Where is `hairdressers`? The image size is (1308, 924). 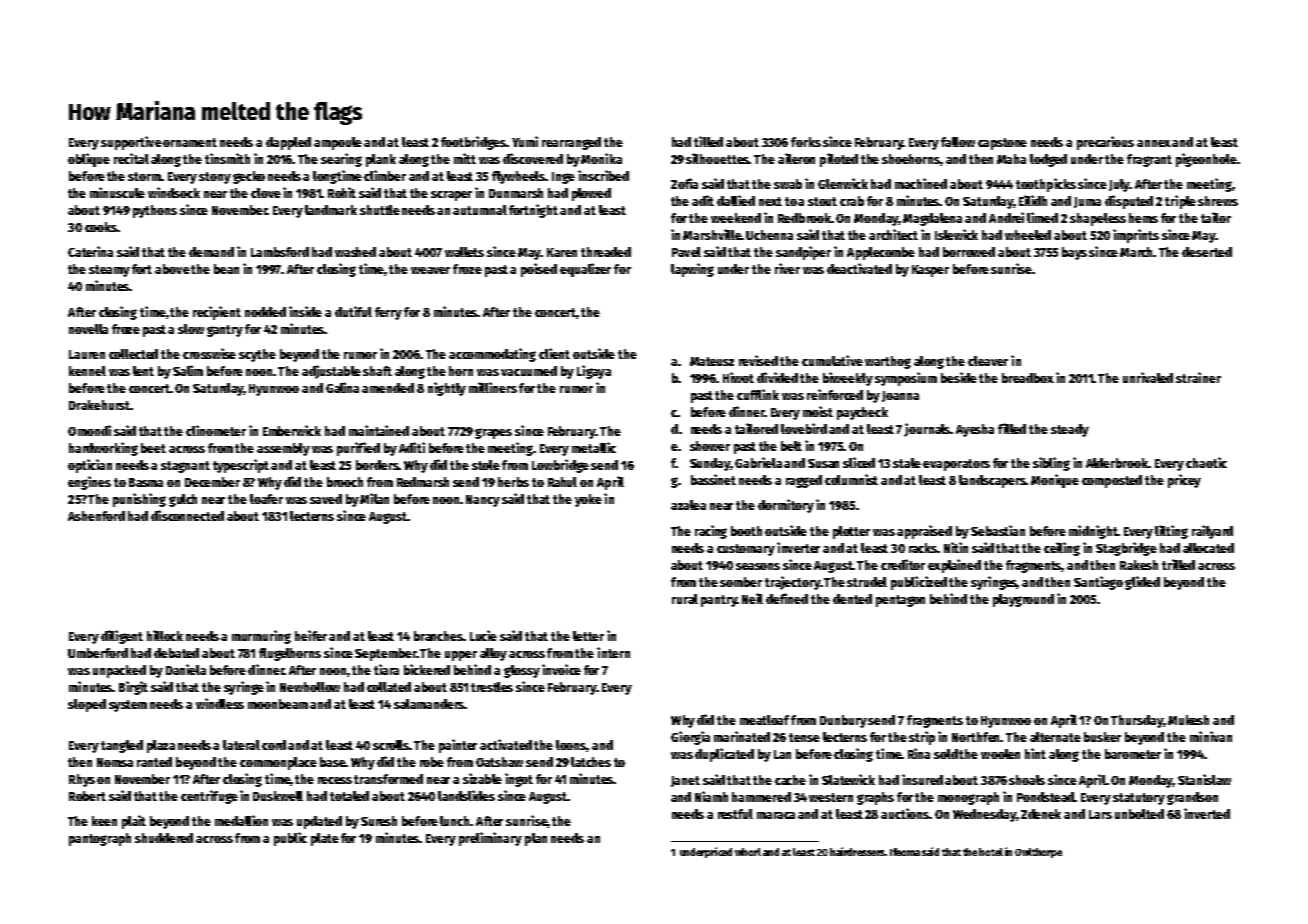
hairdressers is located at coordinates (857, 851).
